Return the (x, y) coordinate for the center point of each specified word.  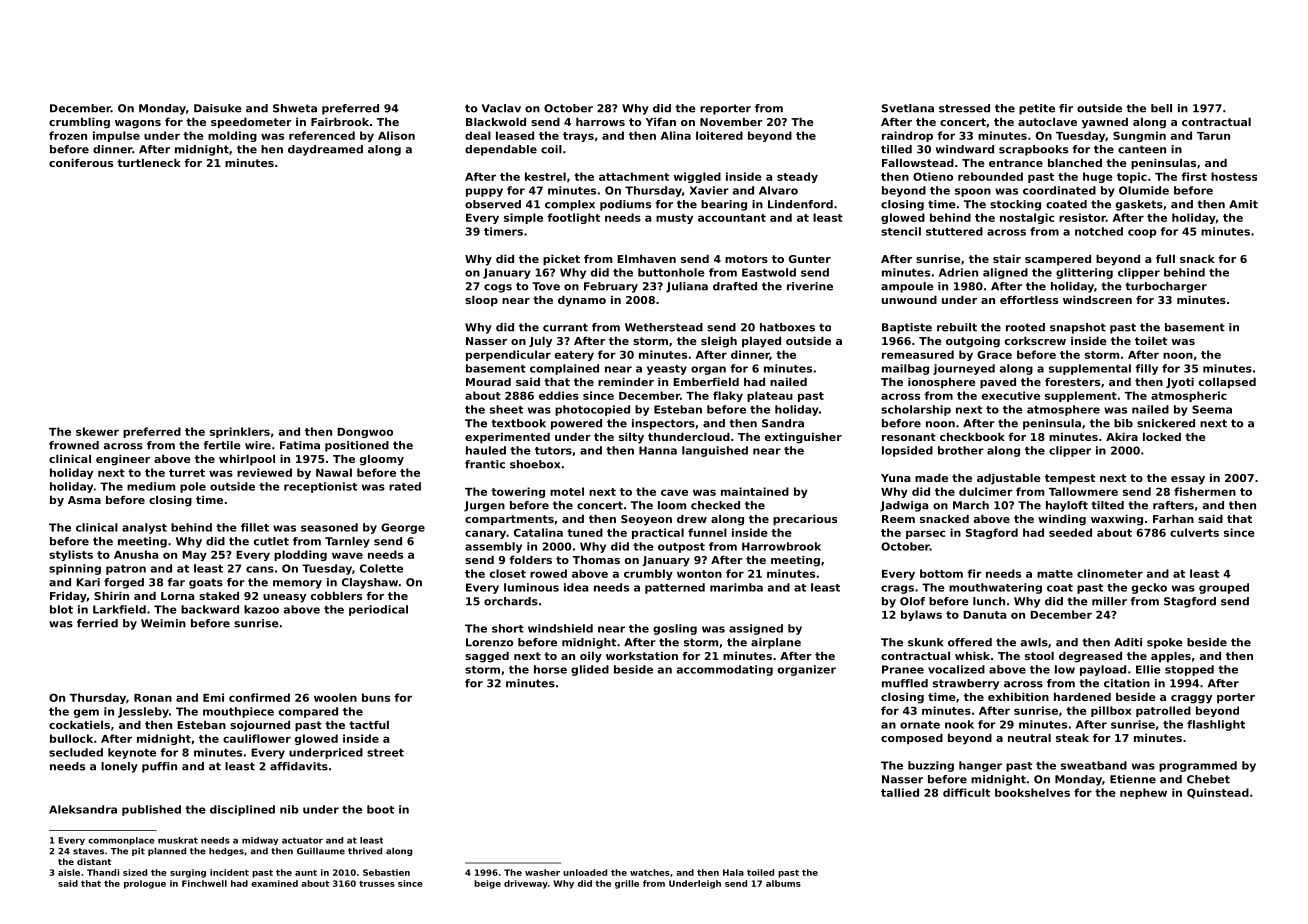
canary (485, 534)
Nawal (334, 472)
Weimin (163, 623)
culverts (1194, 532)
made (931, 477)
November (731, 121)
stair (1007, 258)
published (151, 810)
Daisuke (218, 108)
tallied (900, 792)
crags (897, 589)
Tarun (1213, 136)
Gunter (810, 259)
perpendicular (508, 355)
